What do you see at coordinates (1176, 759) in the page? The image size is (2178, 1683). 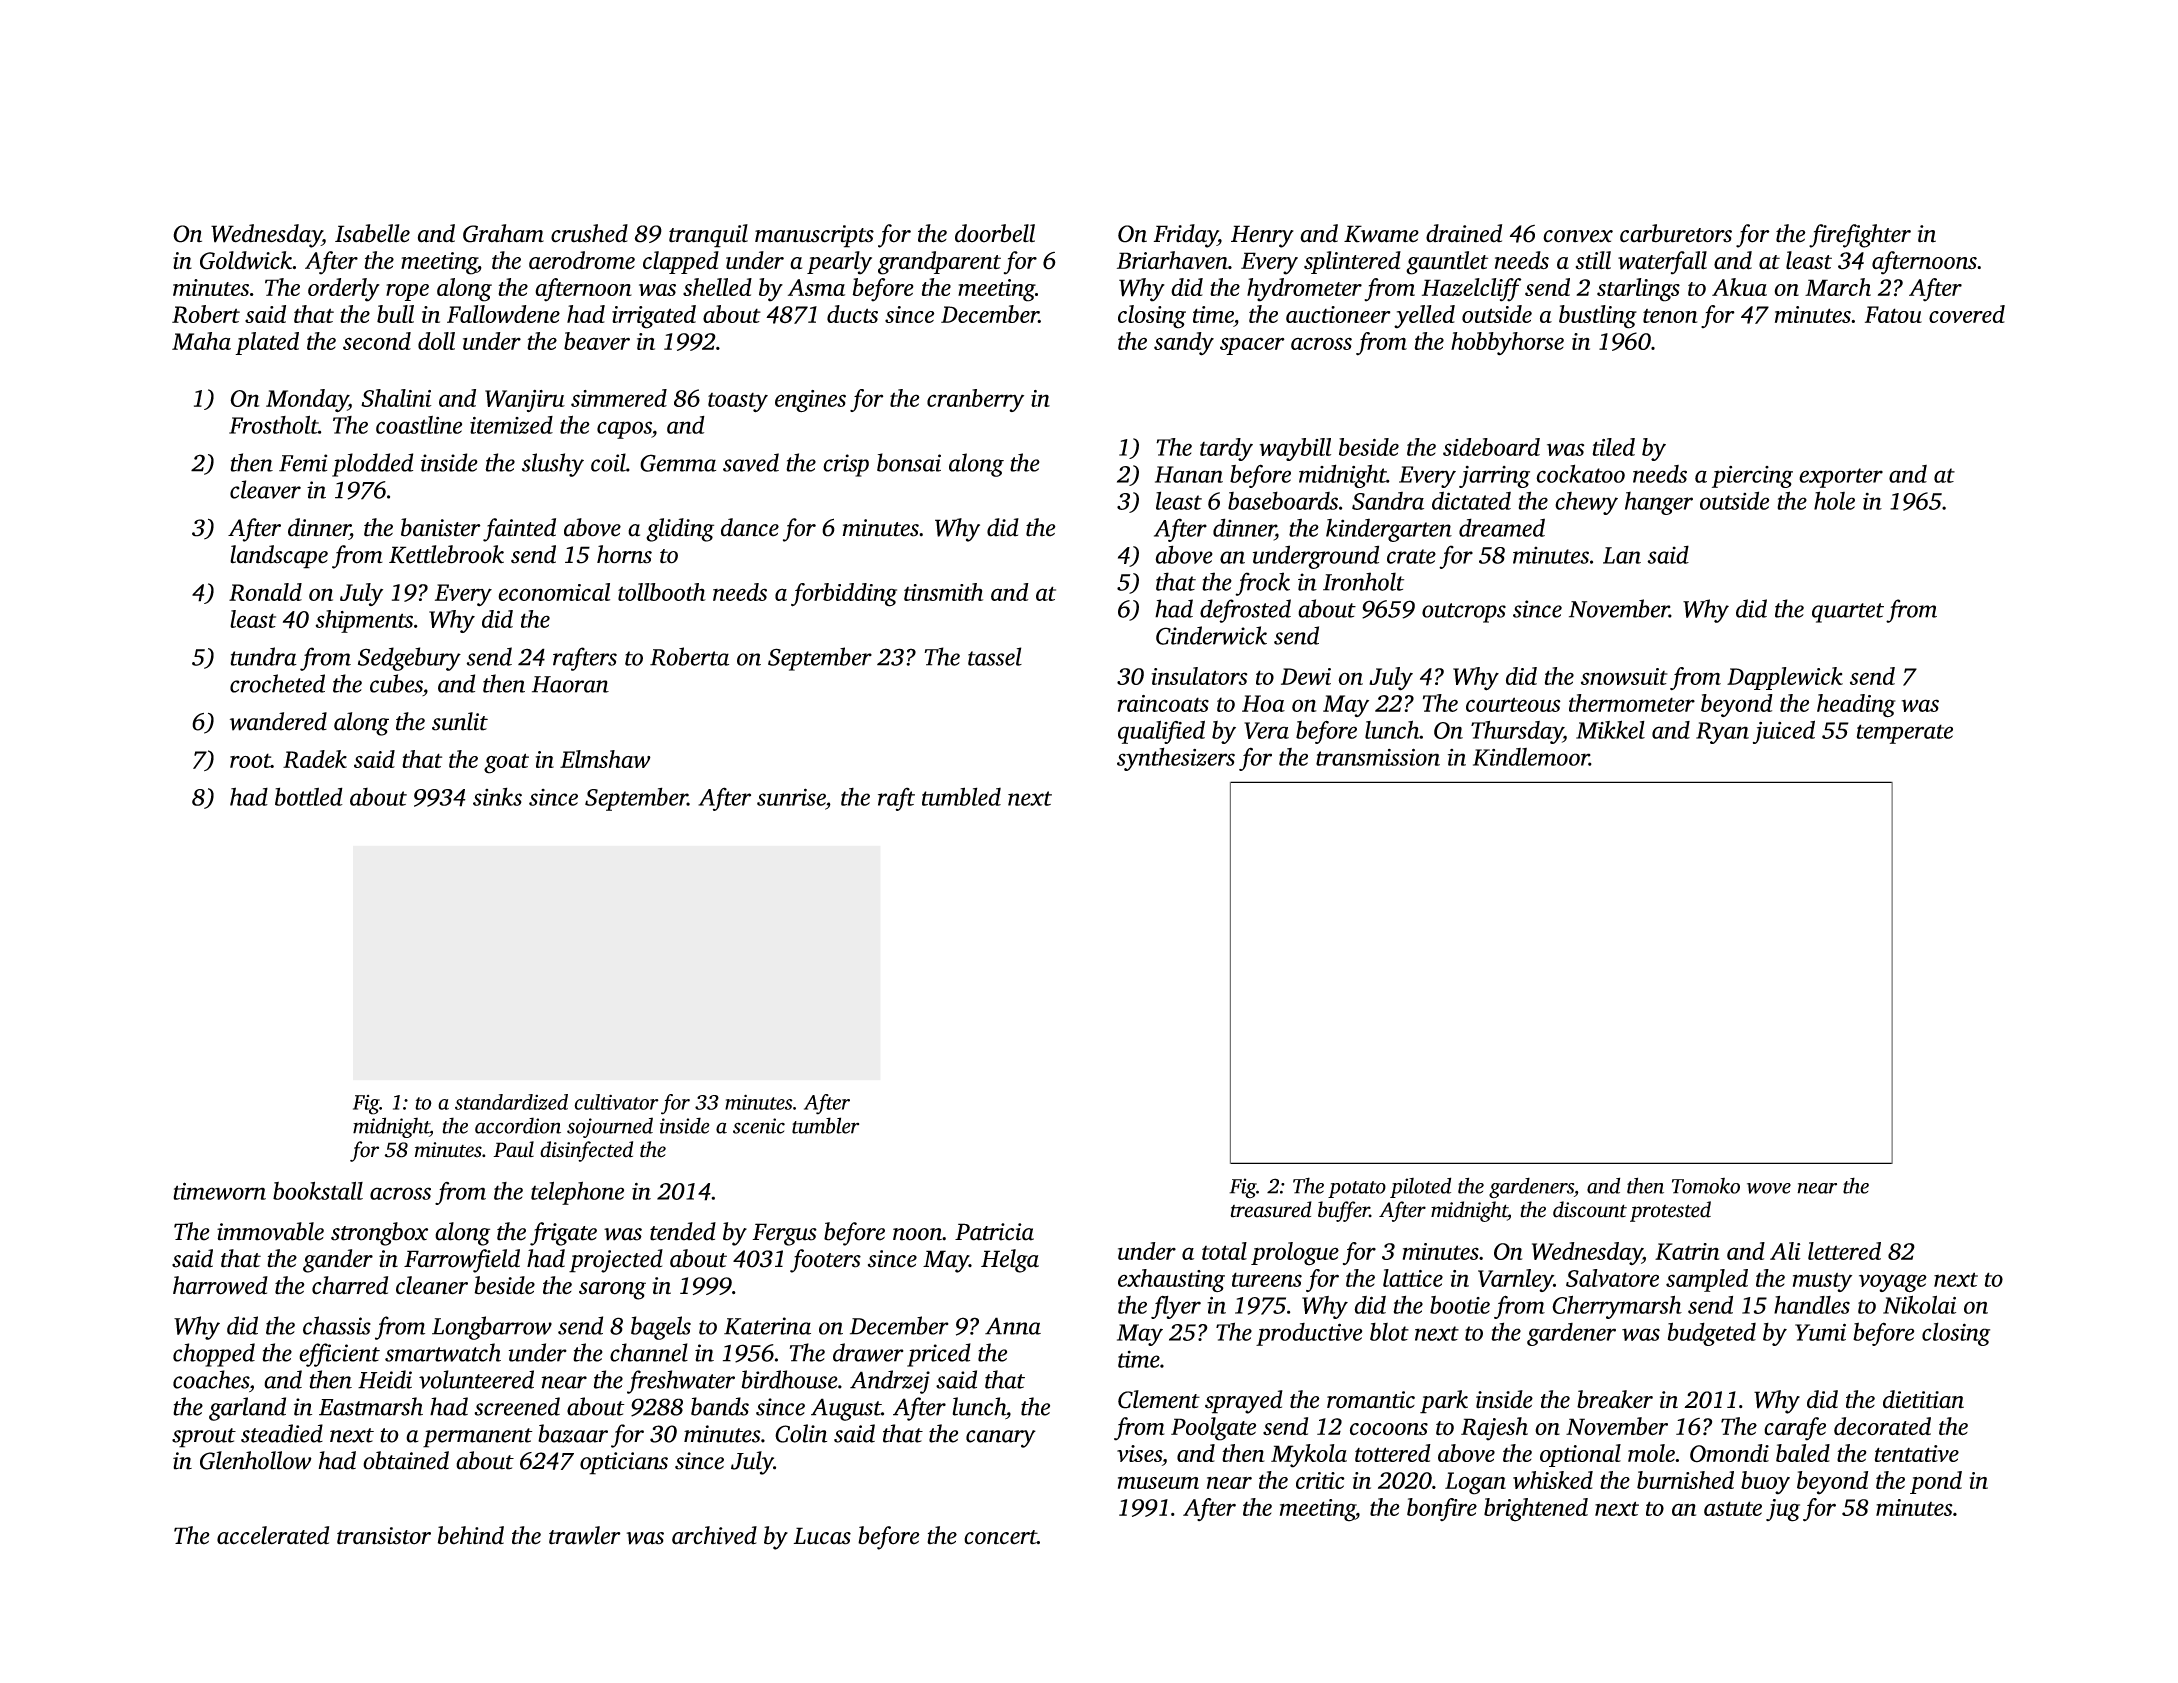 I see `synthesizers` at bounding box center [1176, 759].
